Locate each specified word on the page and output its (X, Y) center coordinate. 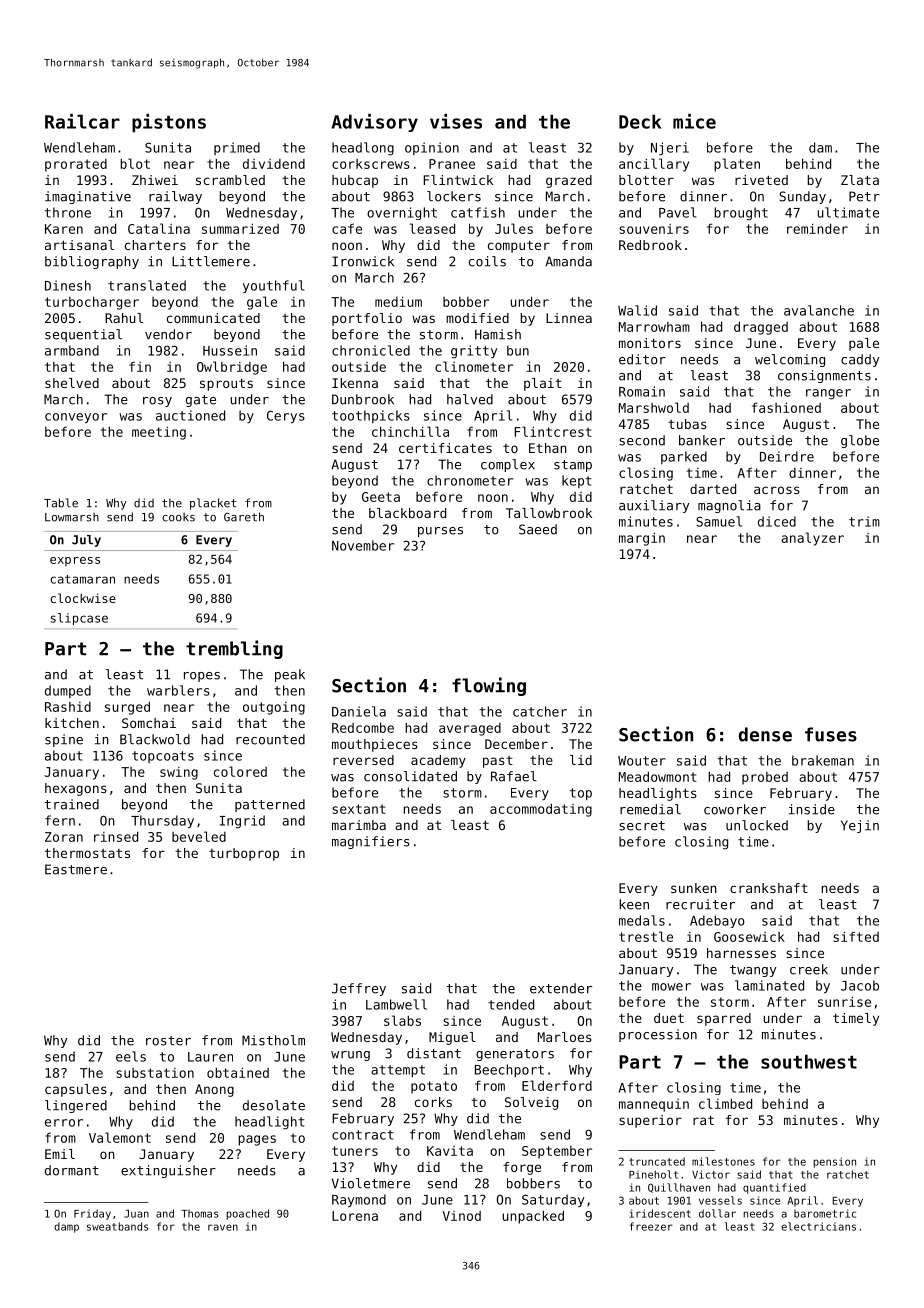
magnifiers (371, 842)
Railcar (82, 121)
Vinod (462, 1216)
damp (66, 1227)
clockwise (83, 598)
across (777, 490)
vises (456, 121)
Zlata (860, 180)
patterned (270, 805)
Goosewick (749, 937)
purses (440, 532)
